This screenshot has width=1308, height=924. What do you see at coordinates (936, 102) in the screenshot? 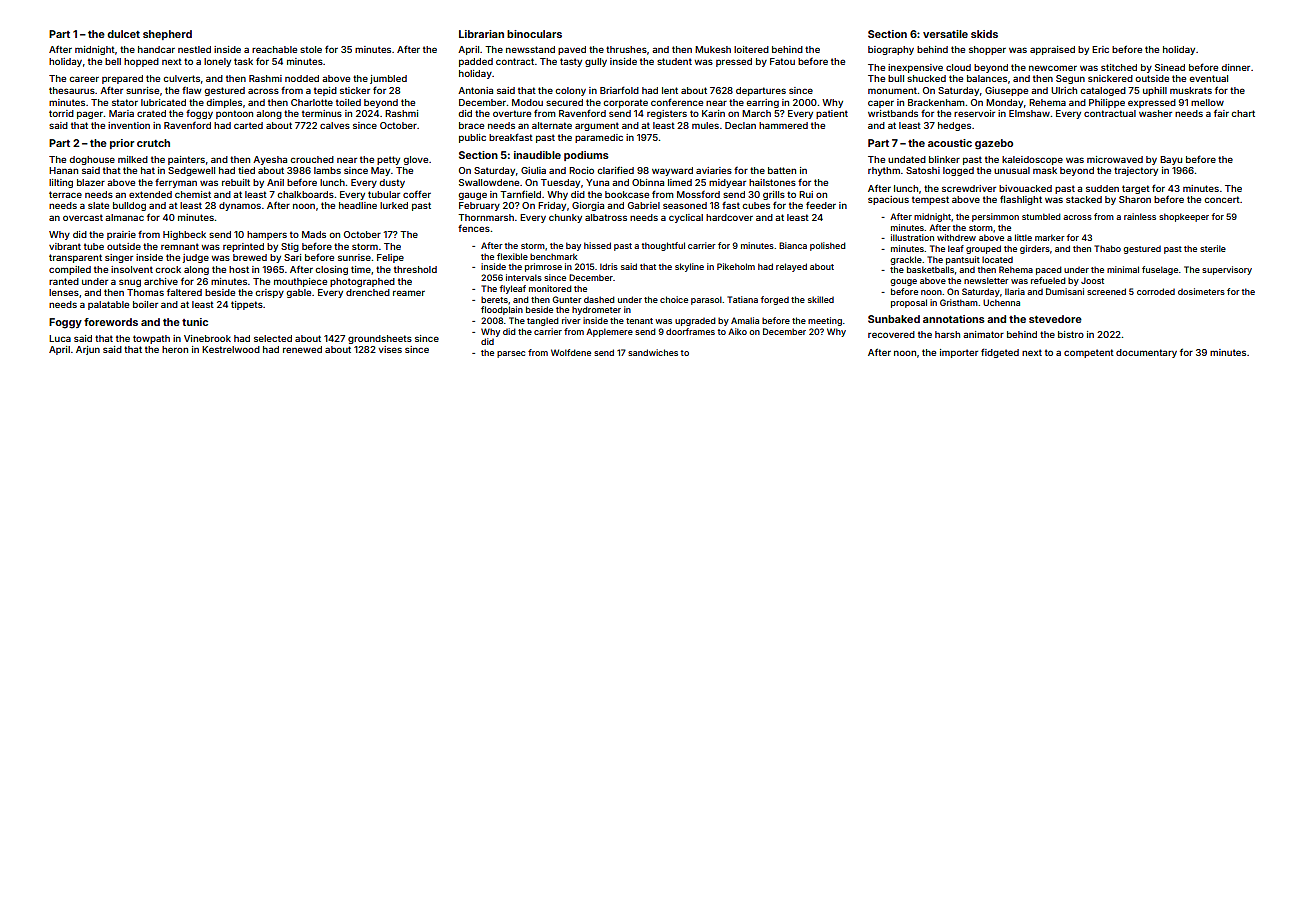
I see `Brackenham` at bounding box center [936, 102].
